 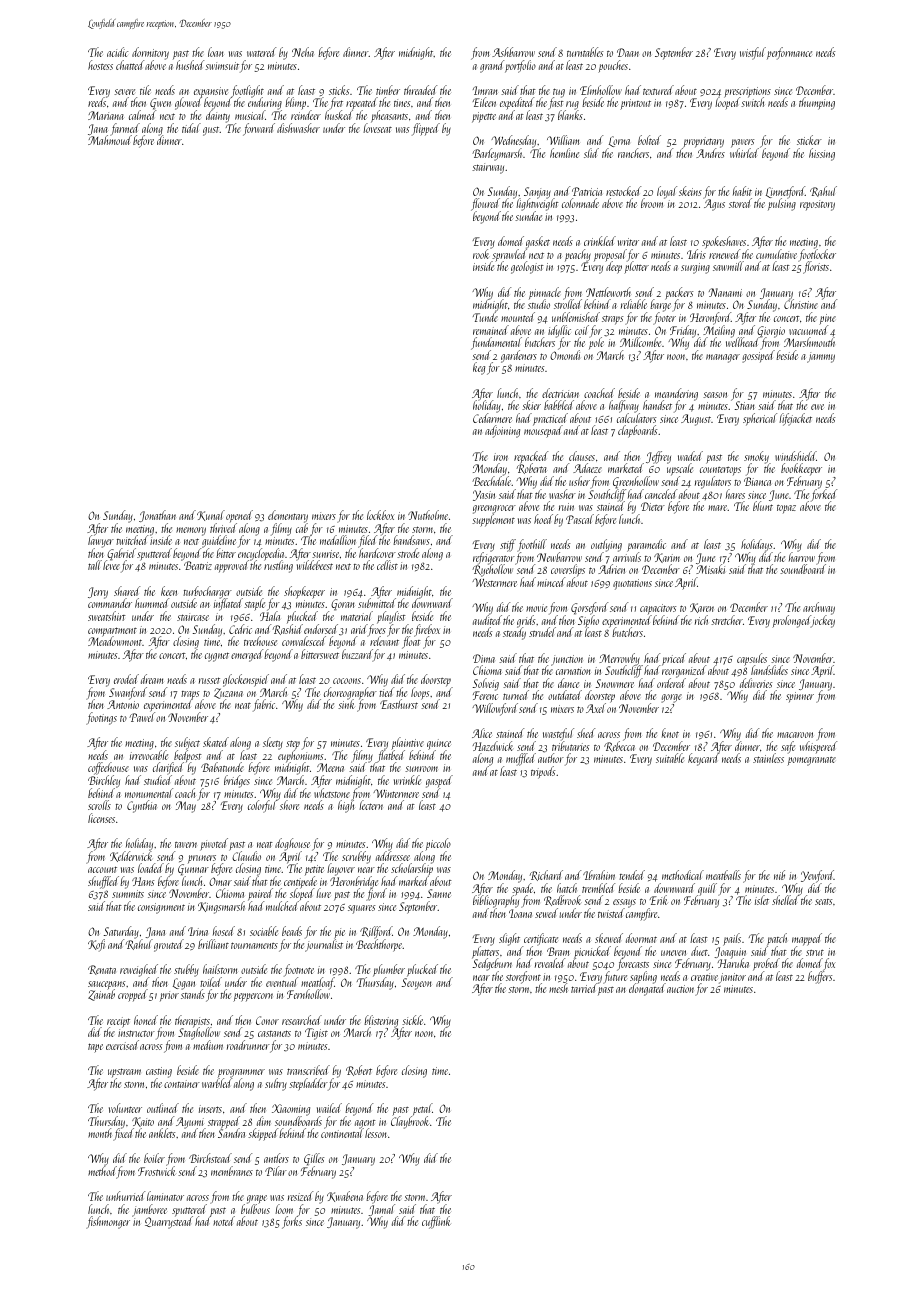 I want to click on Jonathan, so click(x=157, y=516).
